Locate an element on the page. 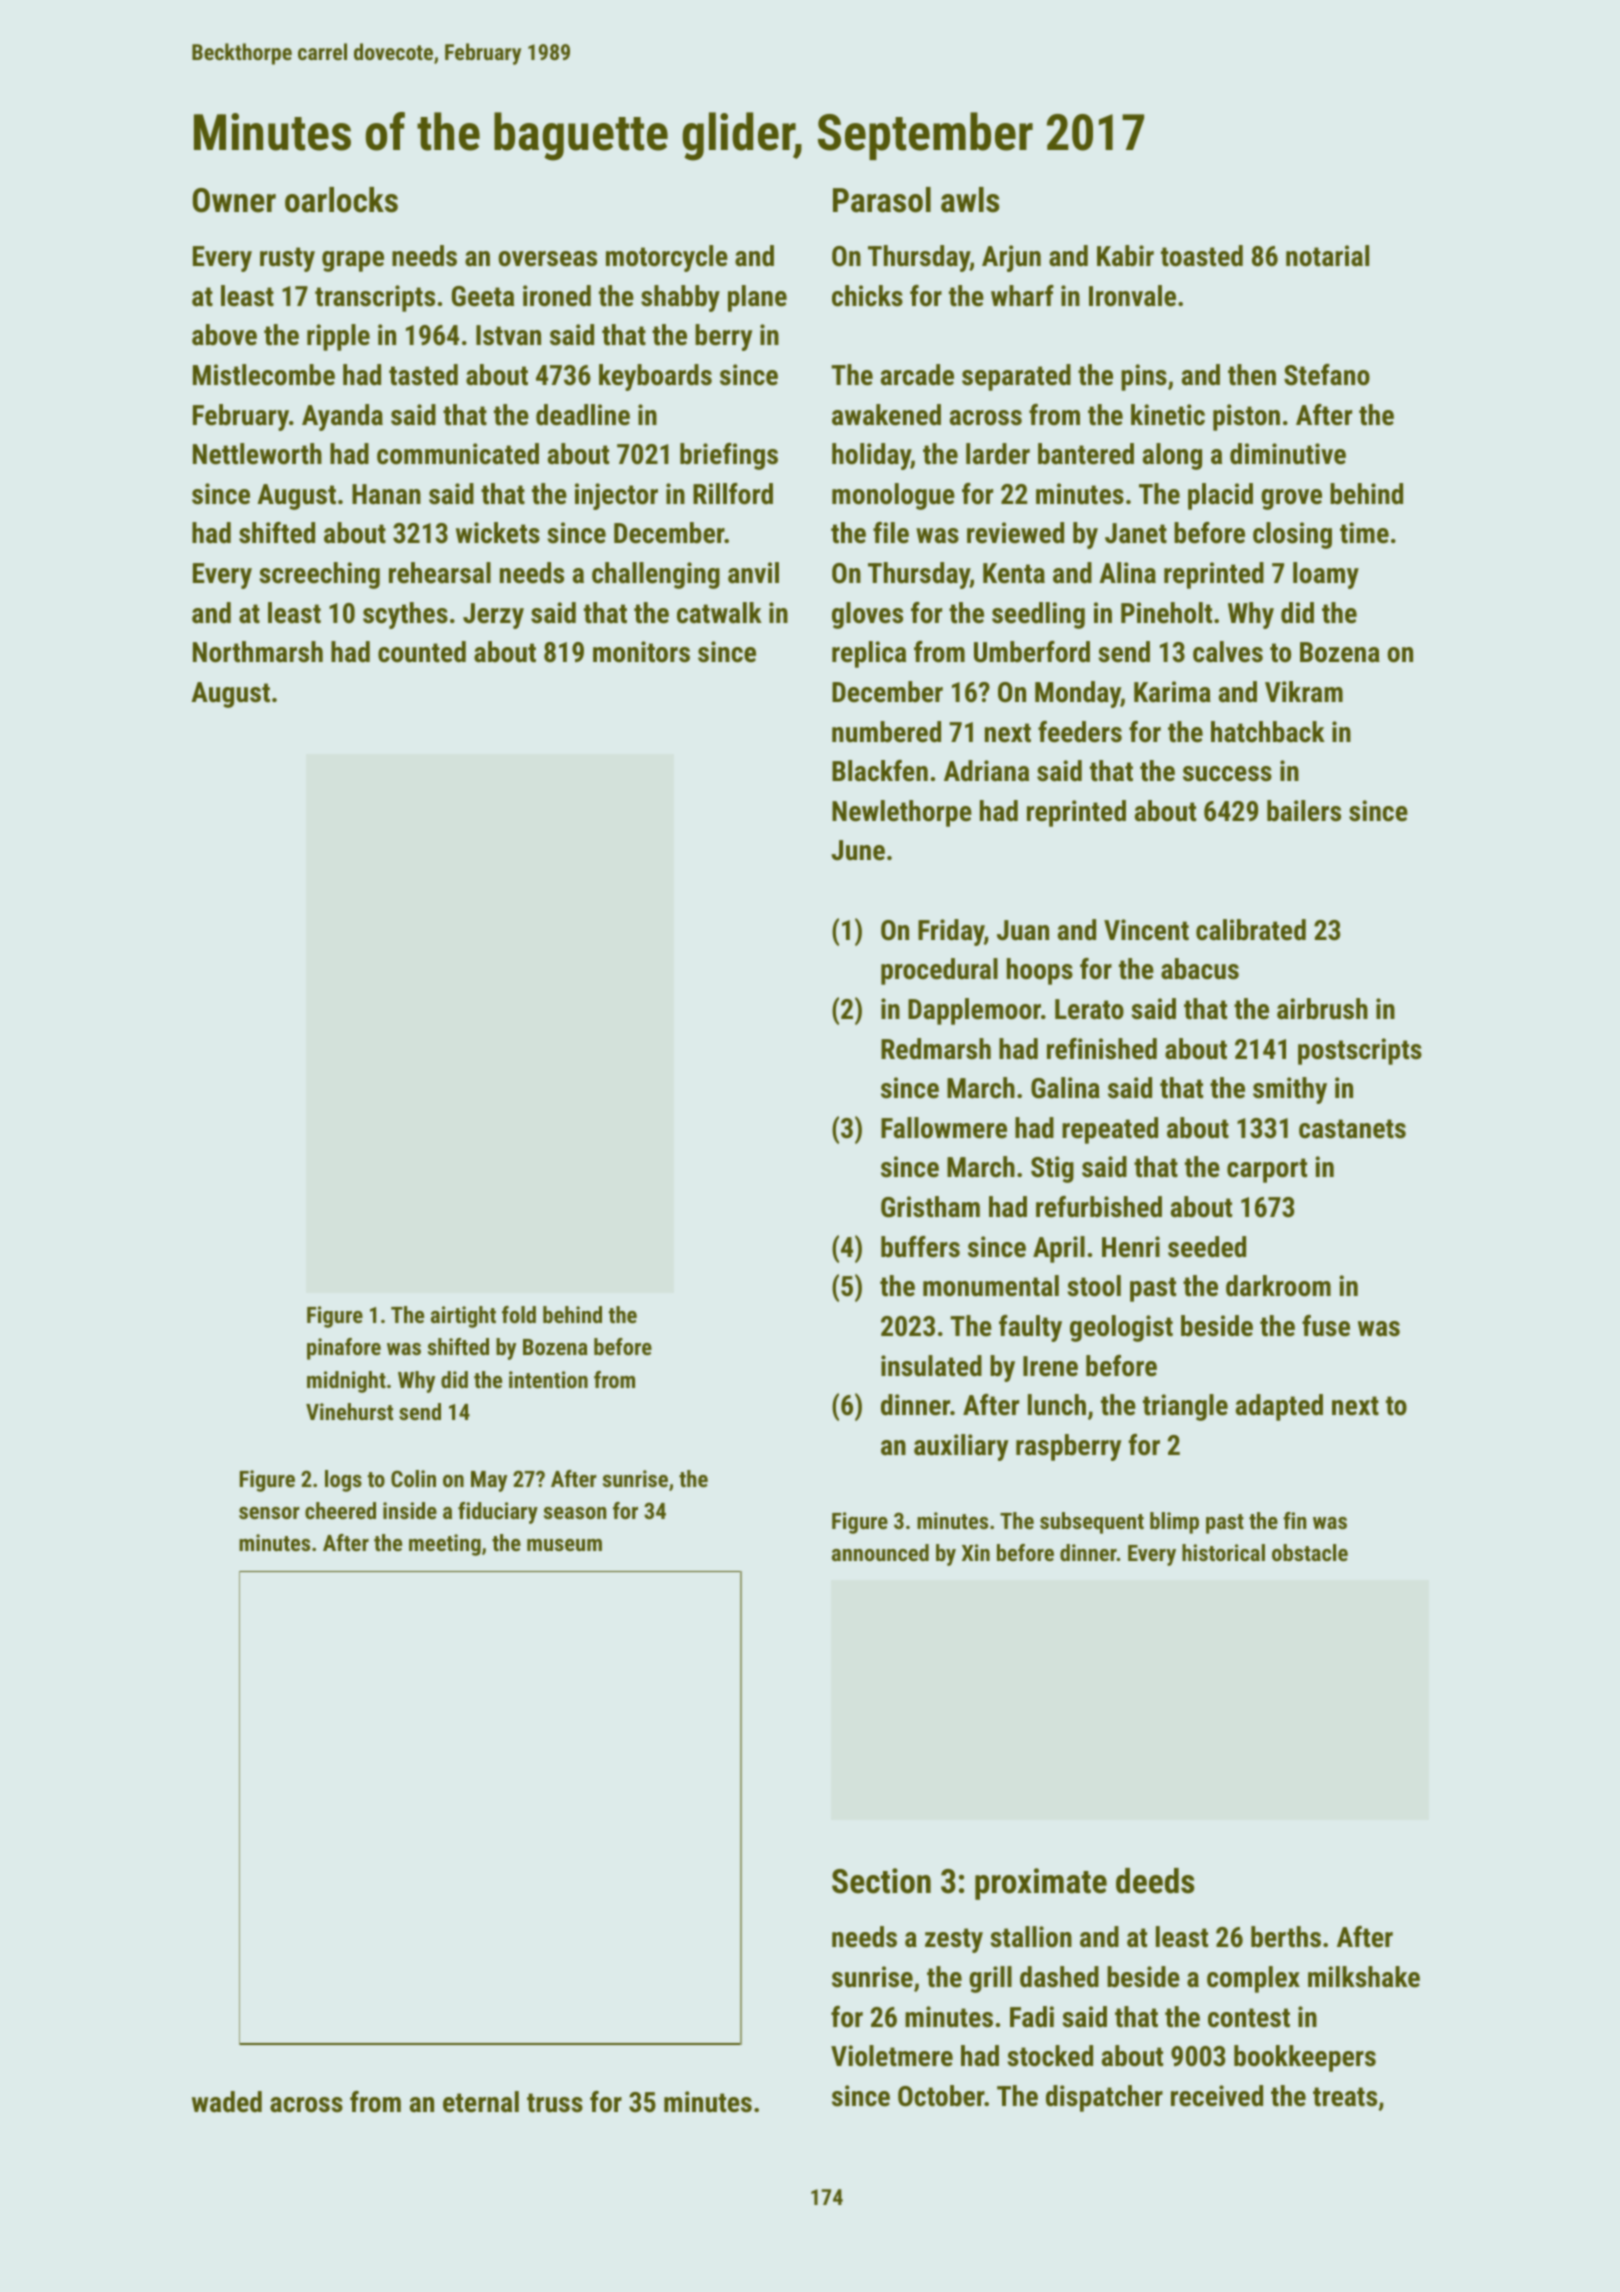  Pineholt is located at coordinates (1166, 613).
